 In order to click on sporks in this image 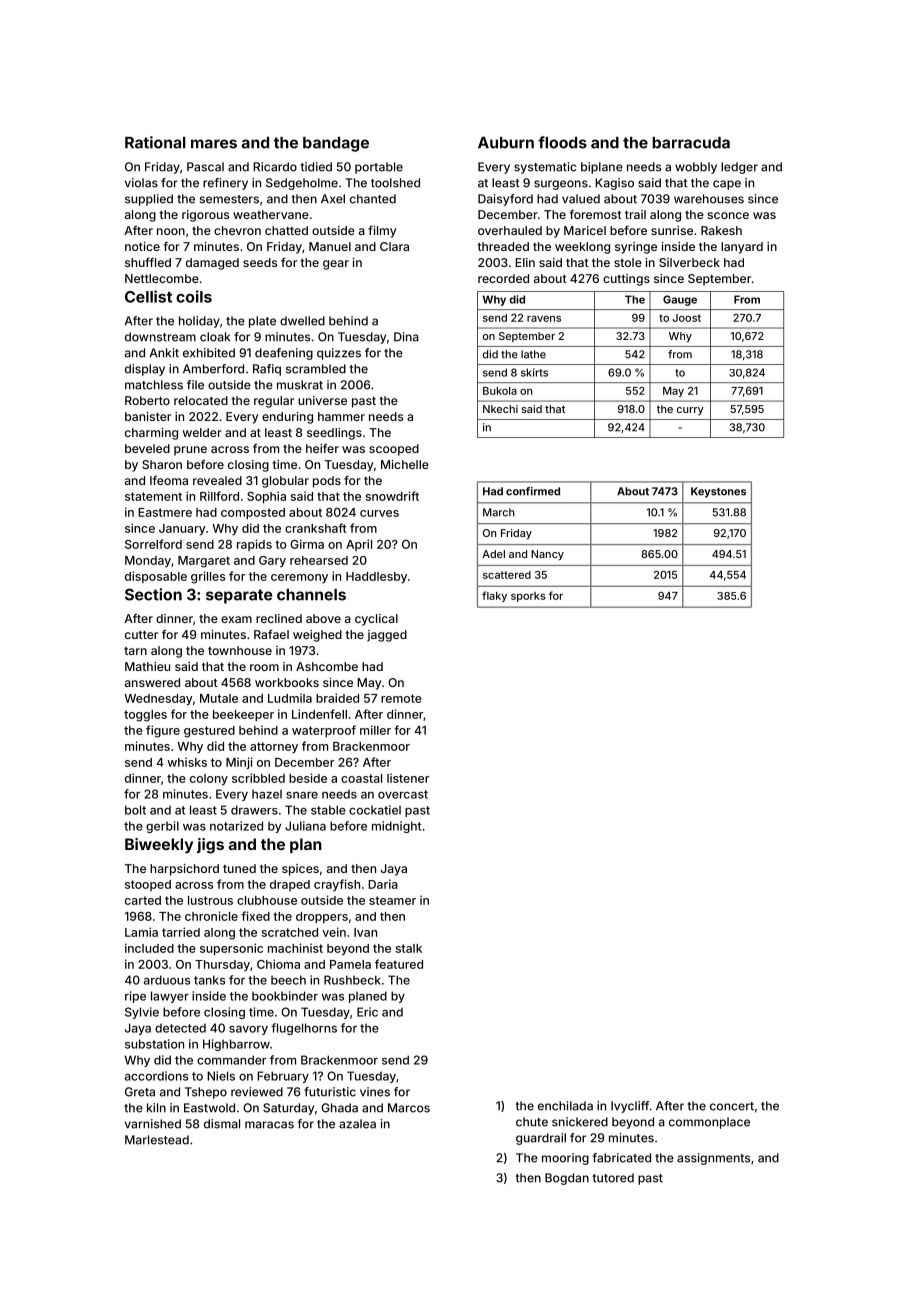, I will do `click(528, 597)`.
